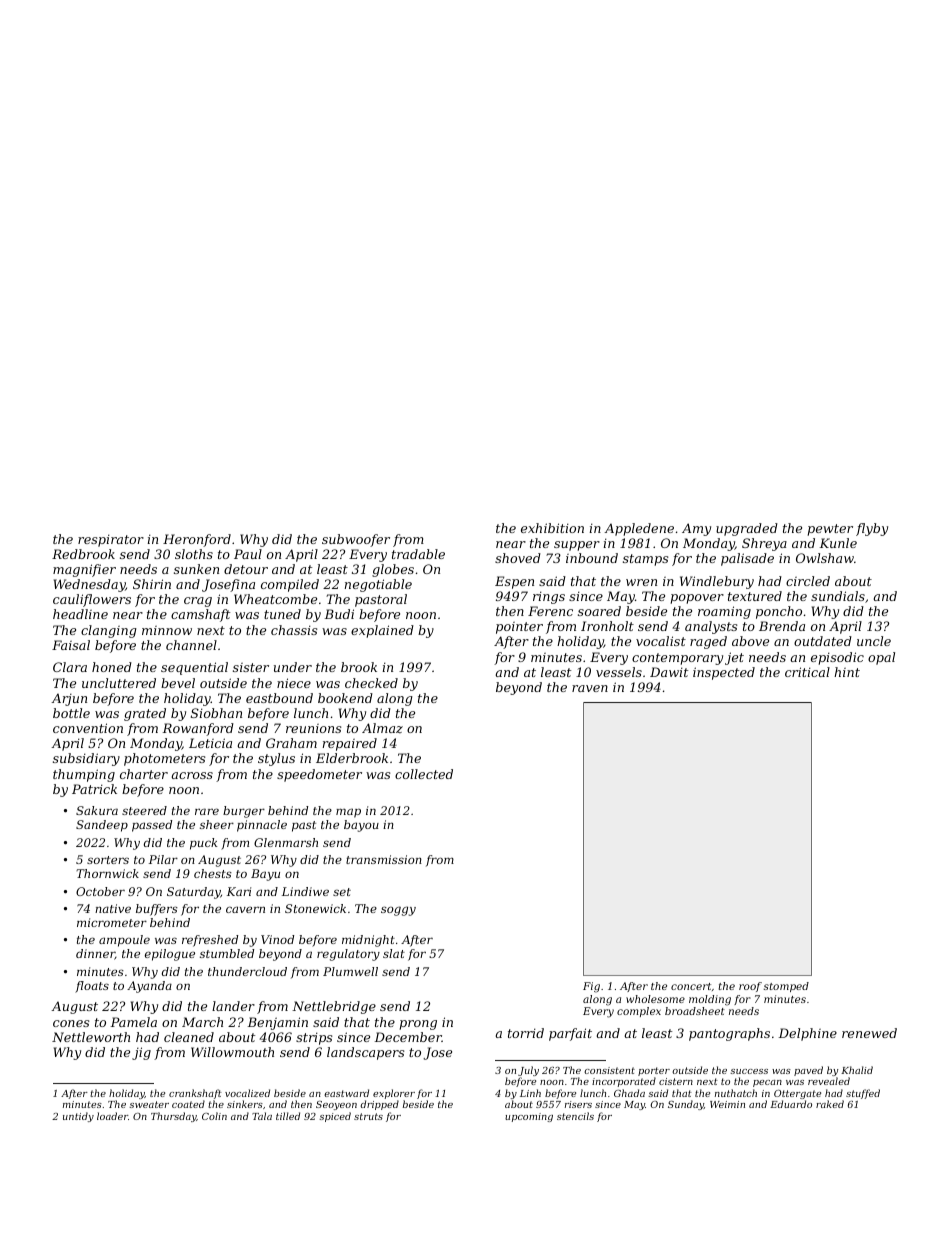 This document has height=1233, width=952. Describe the element at coordinates (197, 540) in the document. I see `Heronford` at that location.
